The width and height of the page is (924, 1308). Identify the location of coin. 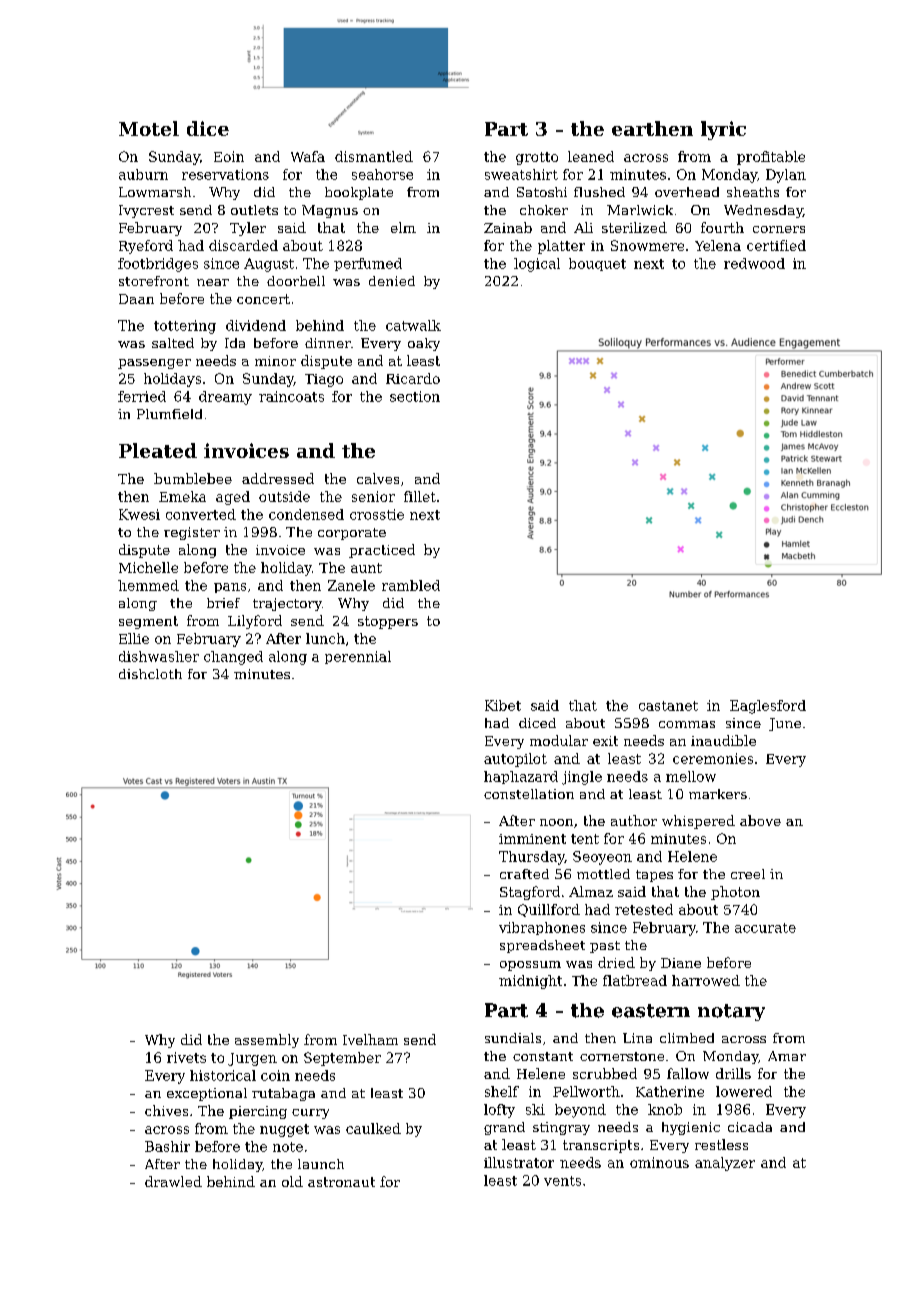
(275, 1075).
